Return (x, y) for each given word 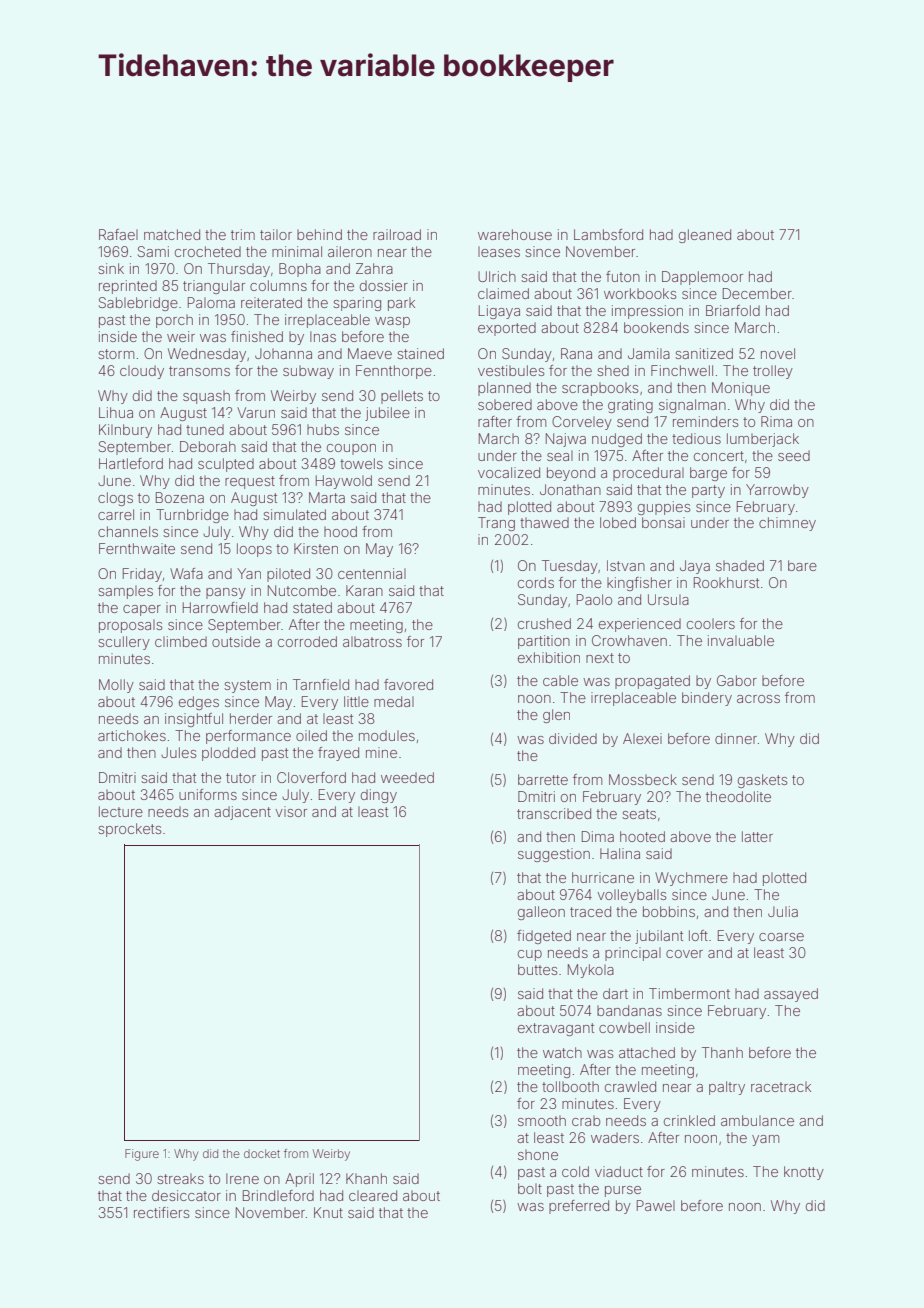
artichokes (132, 735)
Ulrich (497, 276)
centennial (372, 573)
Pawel (656, 1205)
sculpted (226, 465)
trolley (773, 372)
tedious (696, 438)
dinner (736, 738)
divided (573, 738)
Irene (242, 1178)
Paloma (211, 302)
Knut (328, 1212)
